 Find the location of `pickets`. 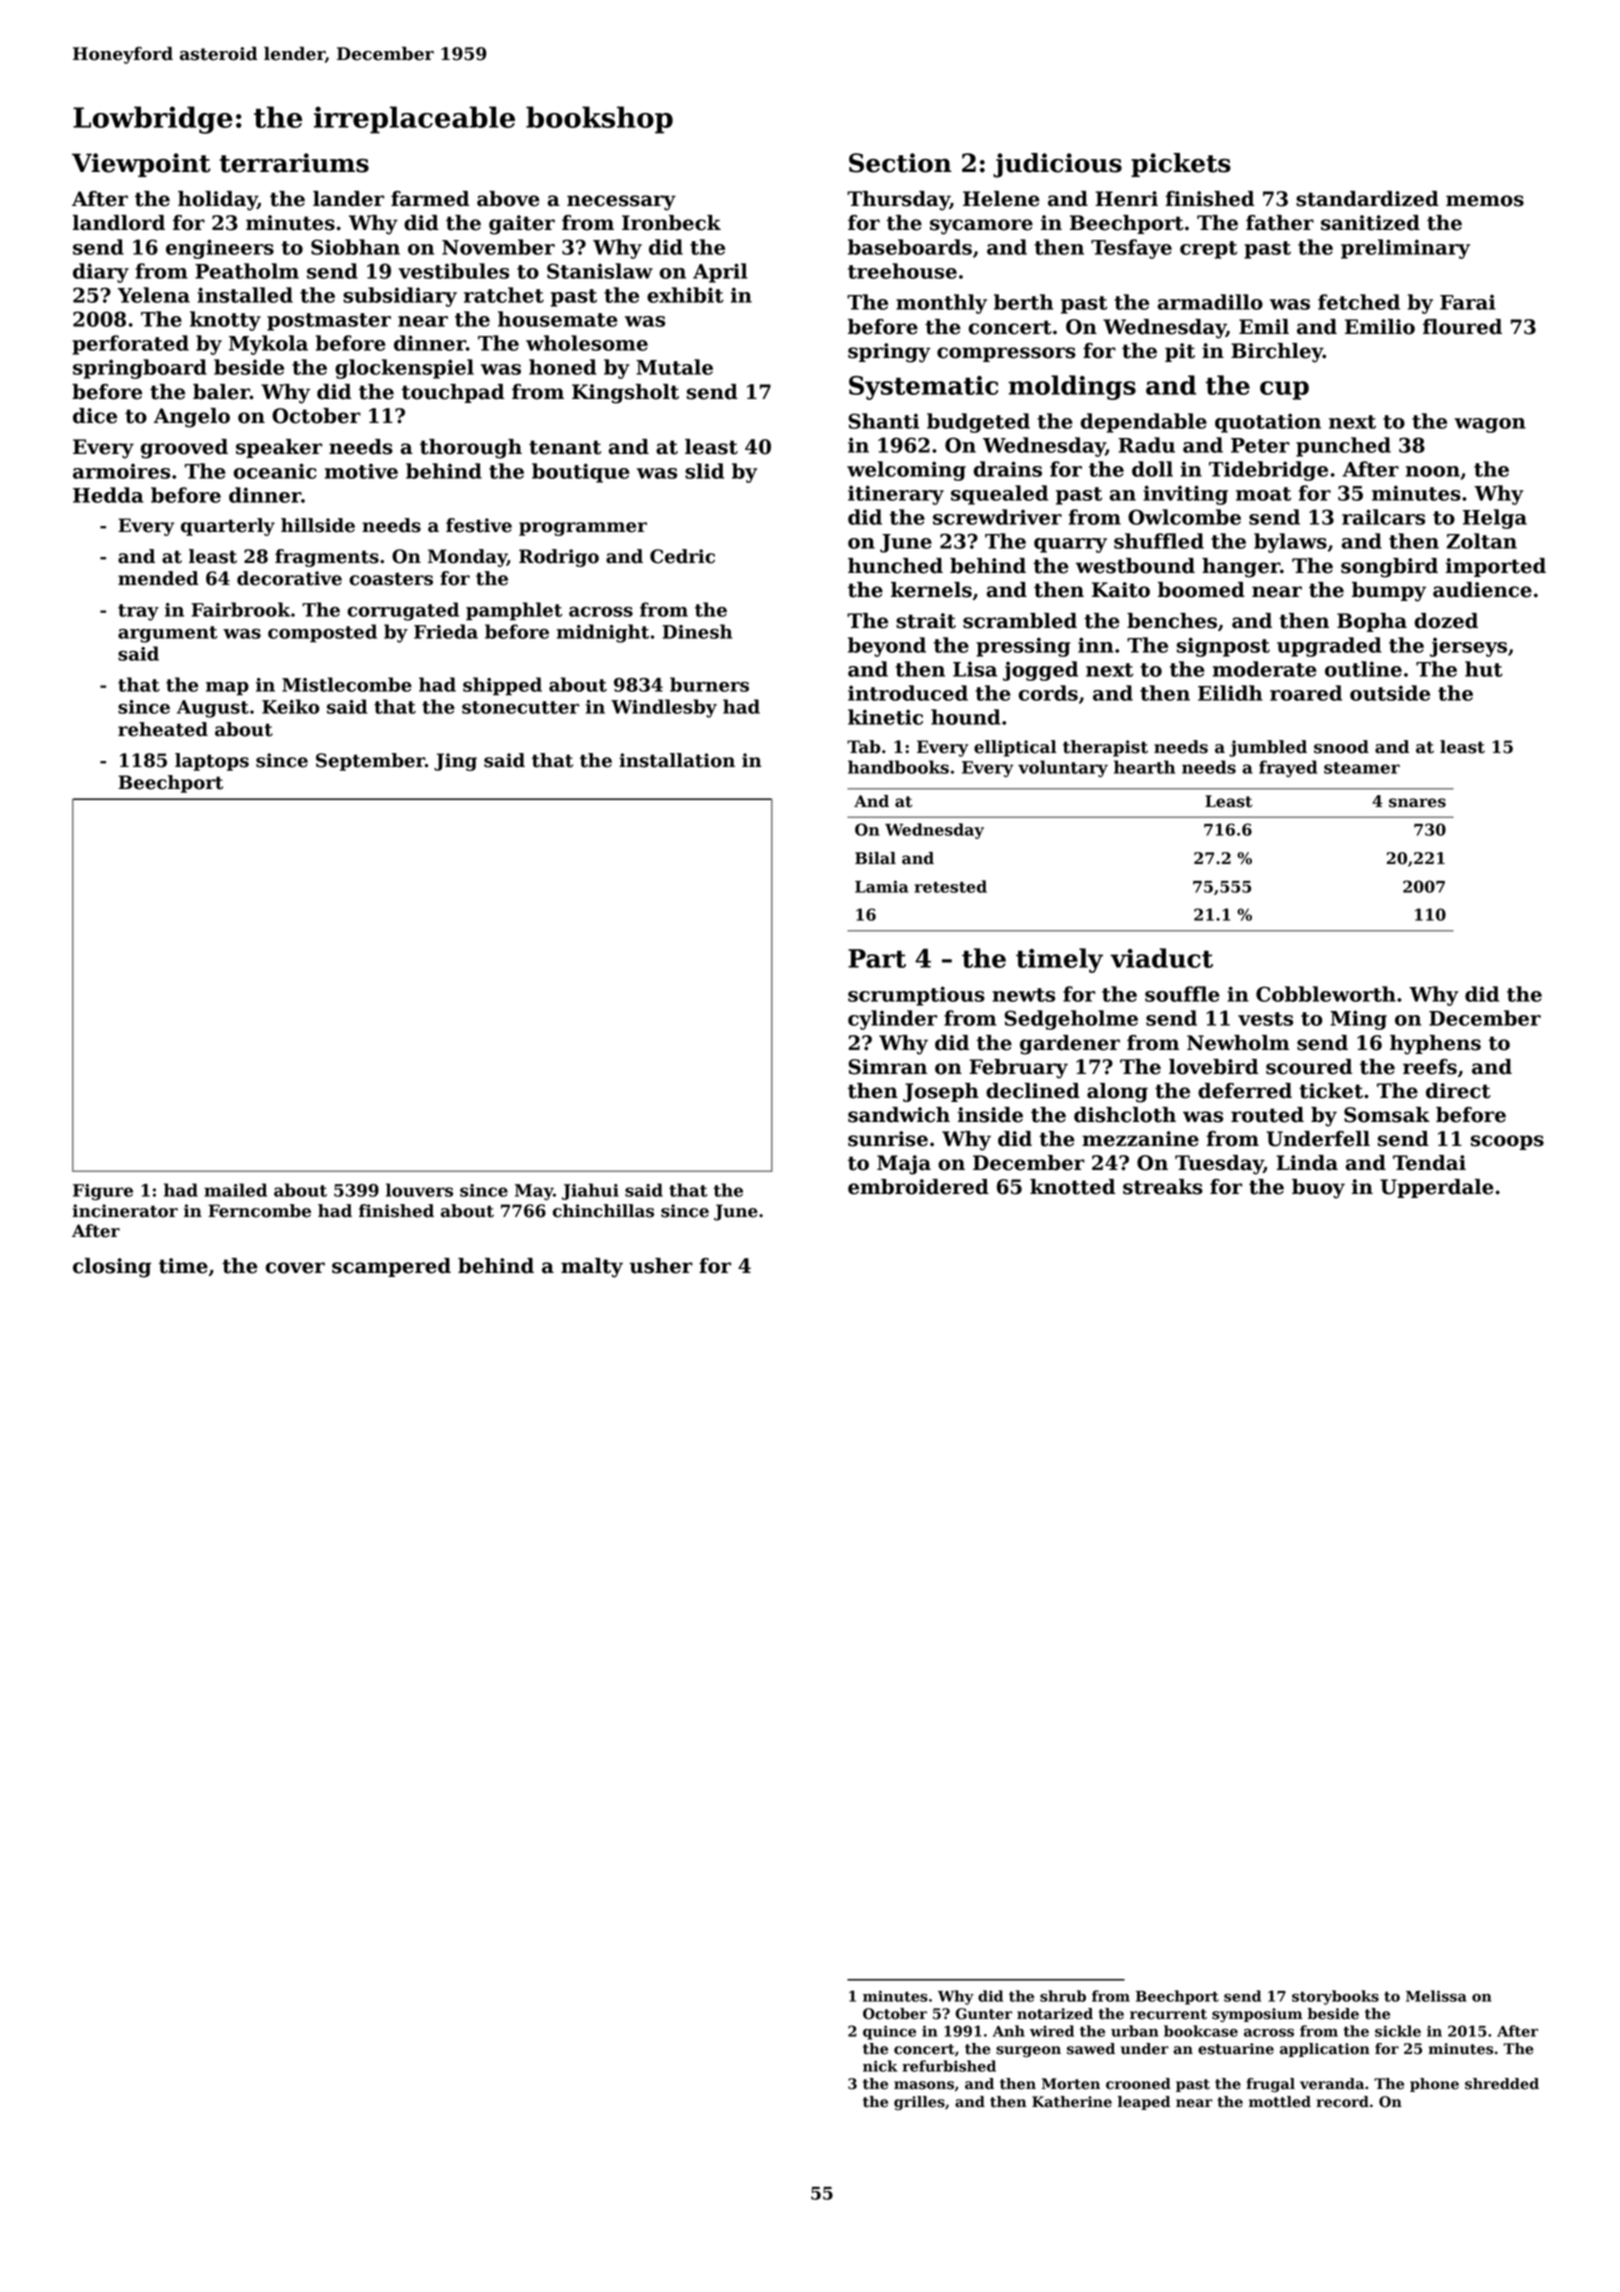

pickets is located at coordinates (1181, 165).
